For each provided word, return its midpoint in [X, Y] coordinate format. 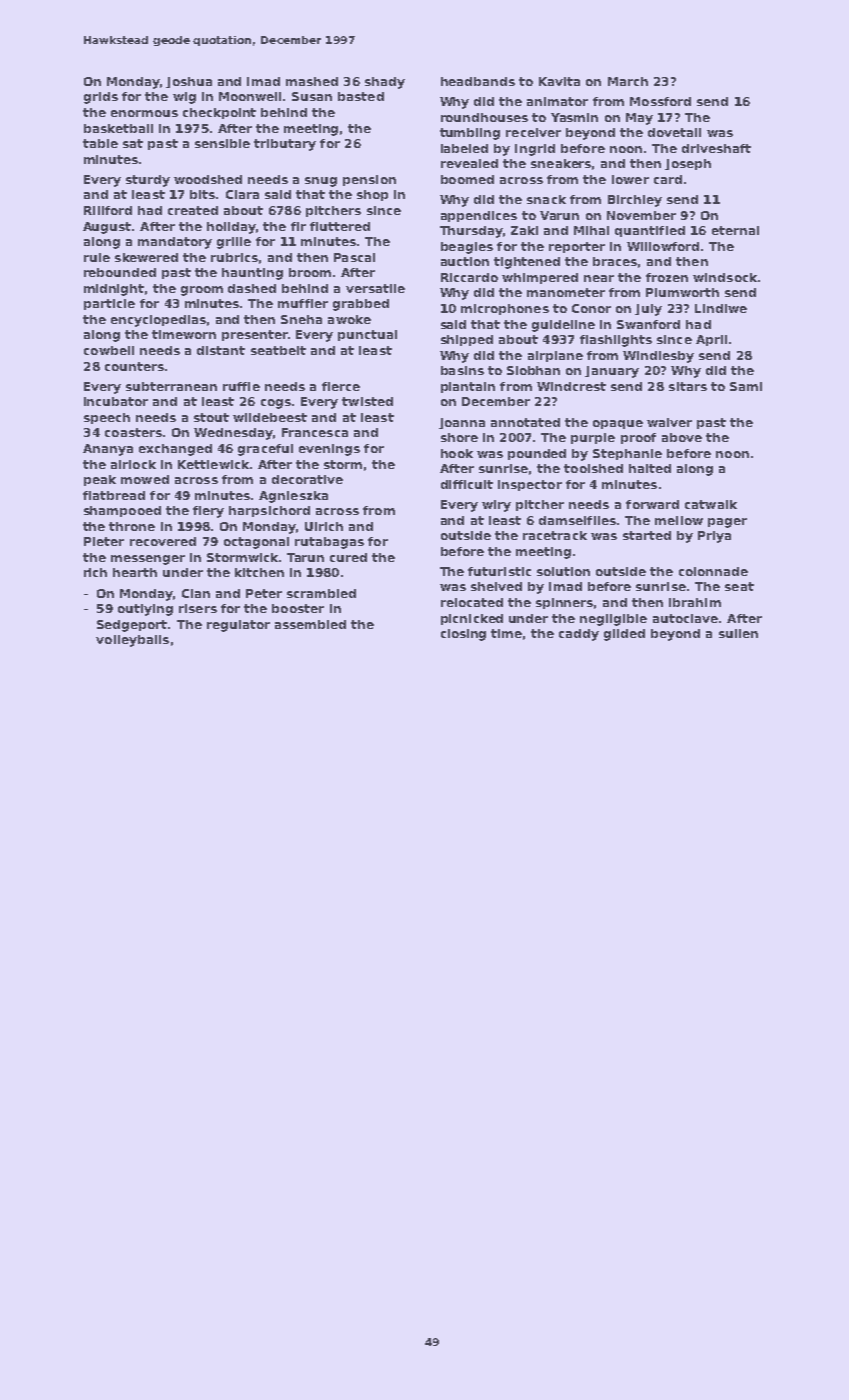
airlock [133, 464]
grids [101, 98]
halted [650, 468]
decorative [307, 479]
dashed [252, 288]
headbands [478, 81]
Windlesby [658, 357]
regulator [238, 626]
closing [463, 635]
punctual [367, 335]
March [628, 81]
